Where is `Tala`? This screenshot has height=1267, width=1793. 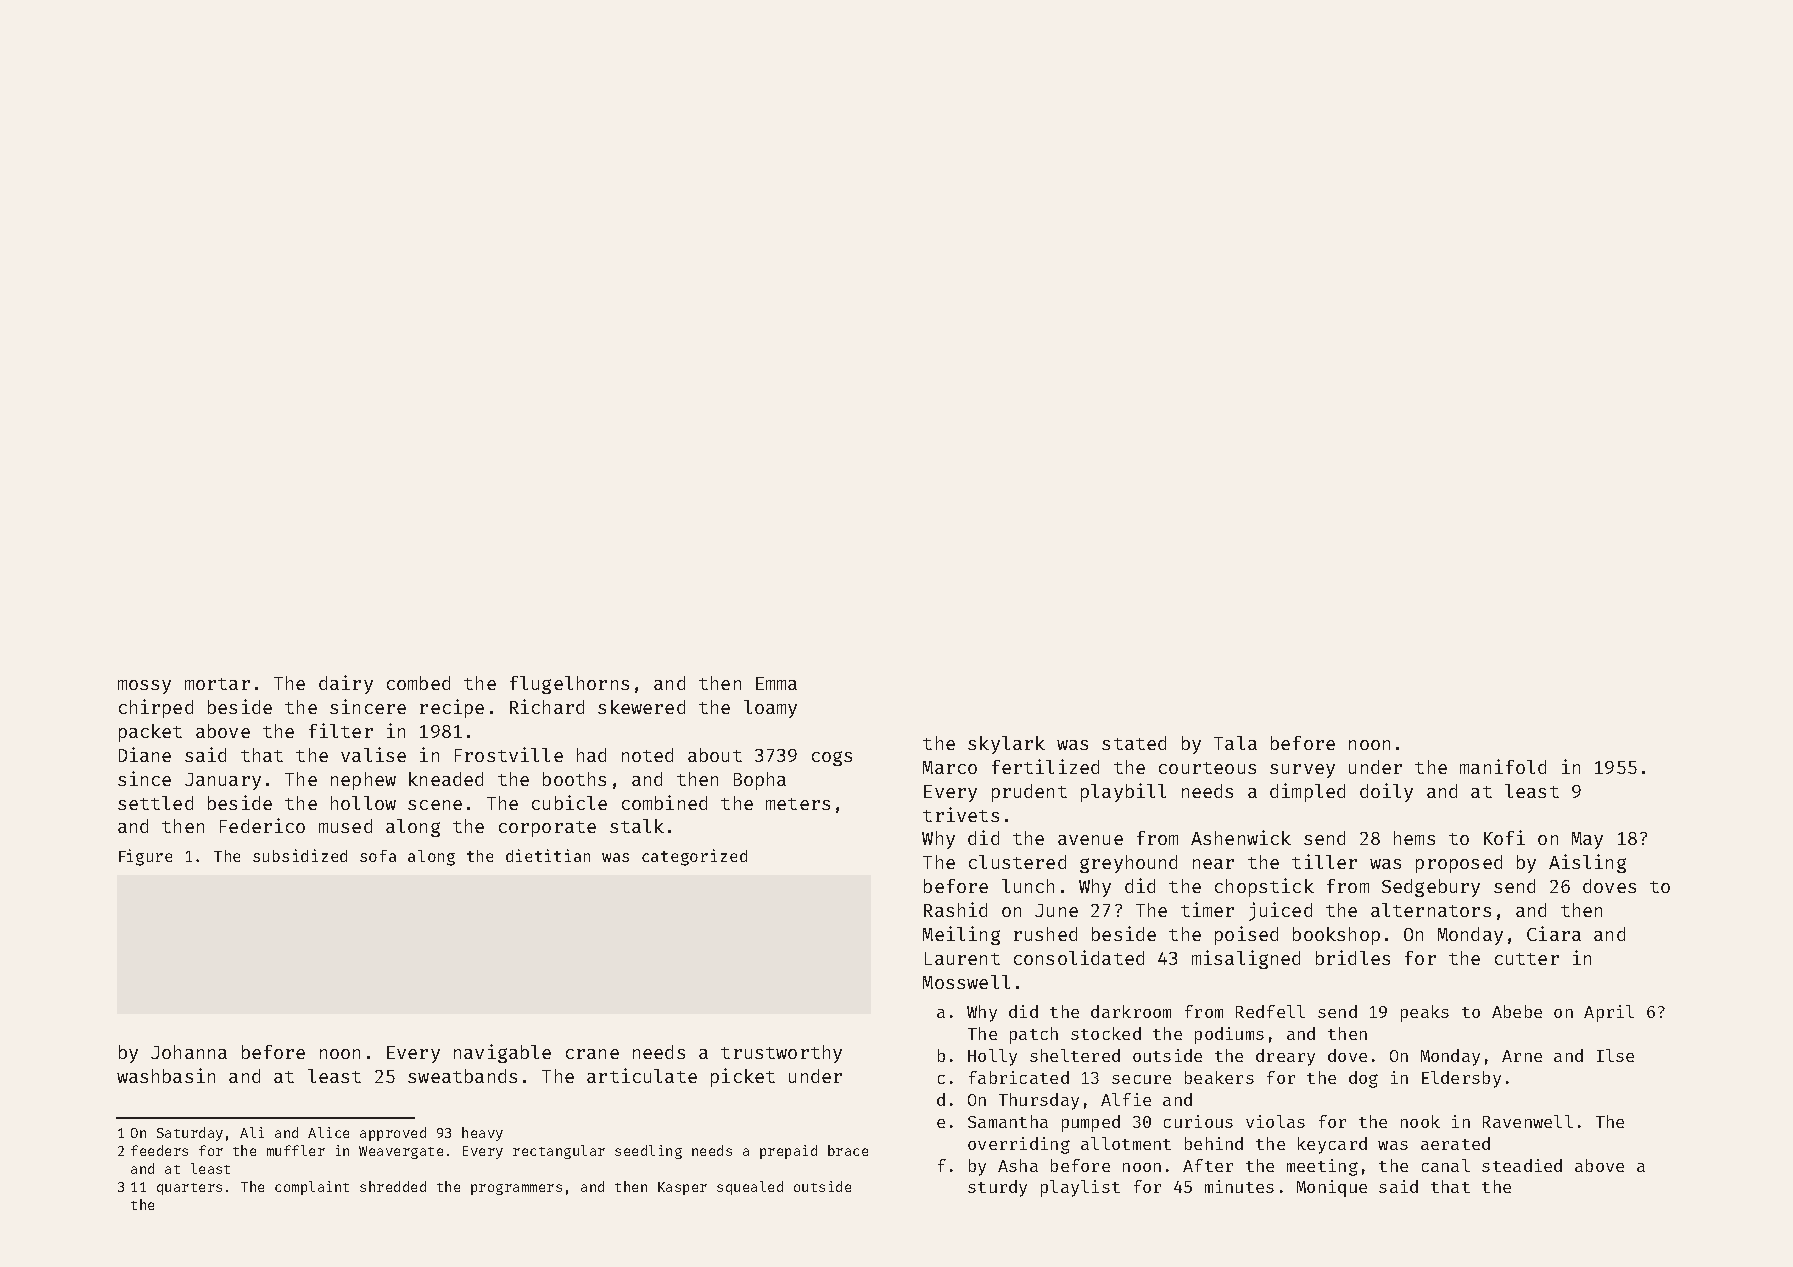 Tala is located at coordinates (1235, 743).
